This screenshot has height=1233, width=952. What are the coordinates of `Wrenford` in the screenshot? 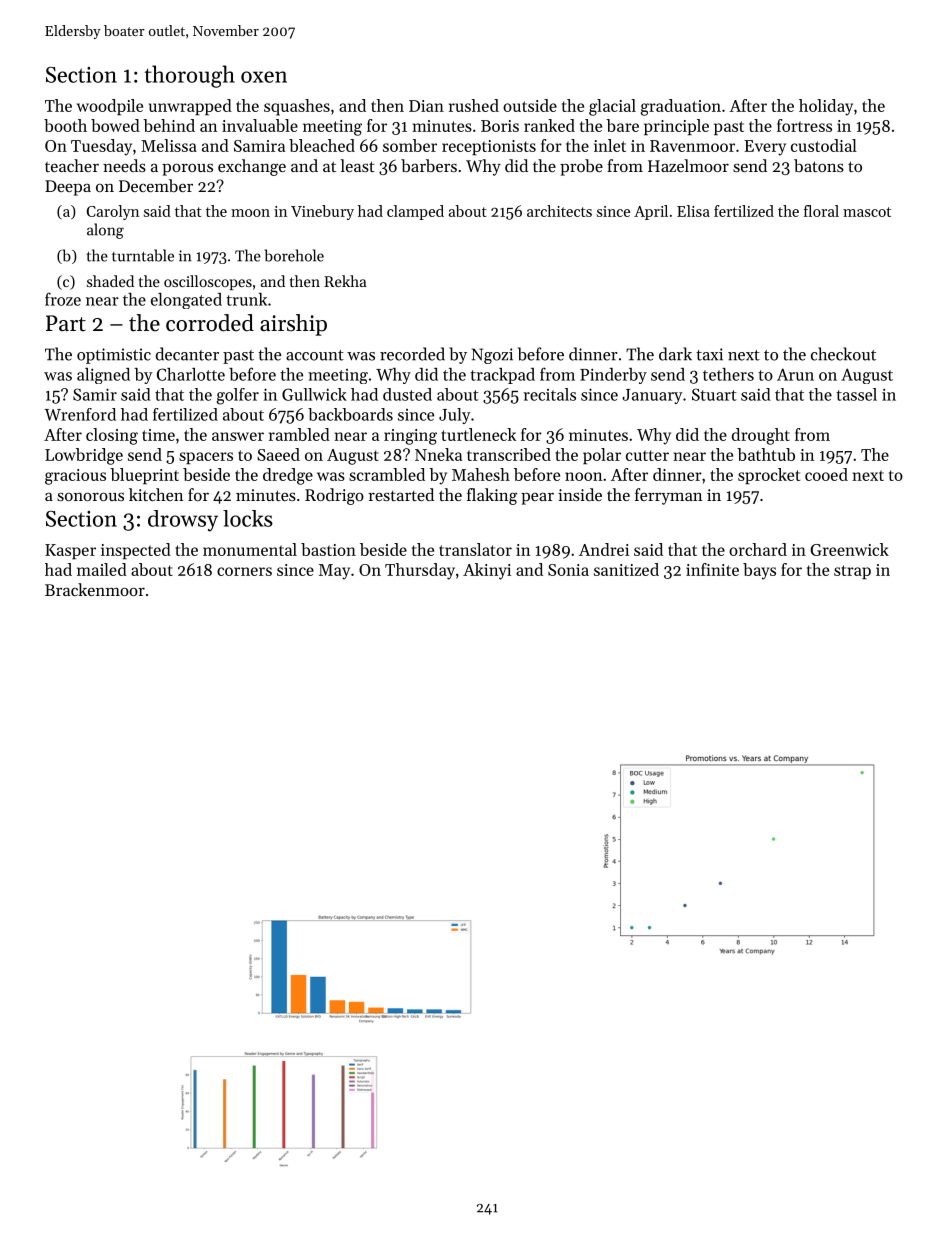 It's located at (80, 414).
